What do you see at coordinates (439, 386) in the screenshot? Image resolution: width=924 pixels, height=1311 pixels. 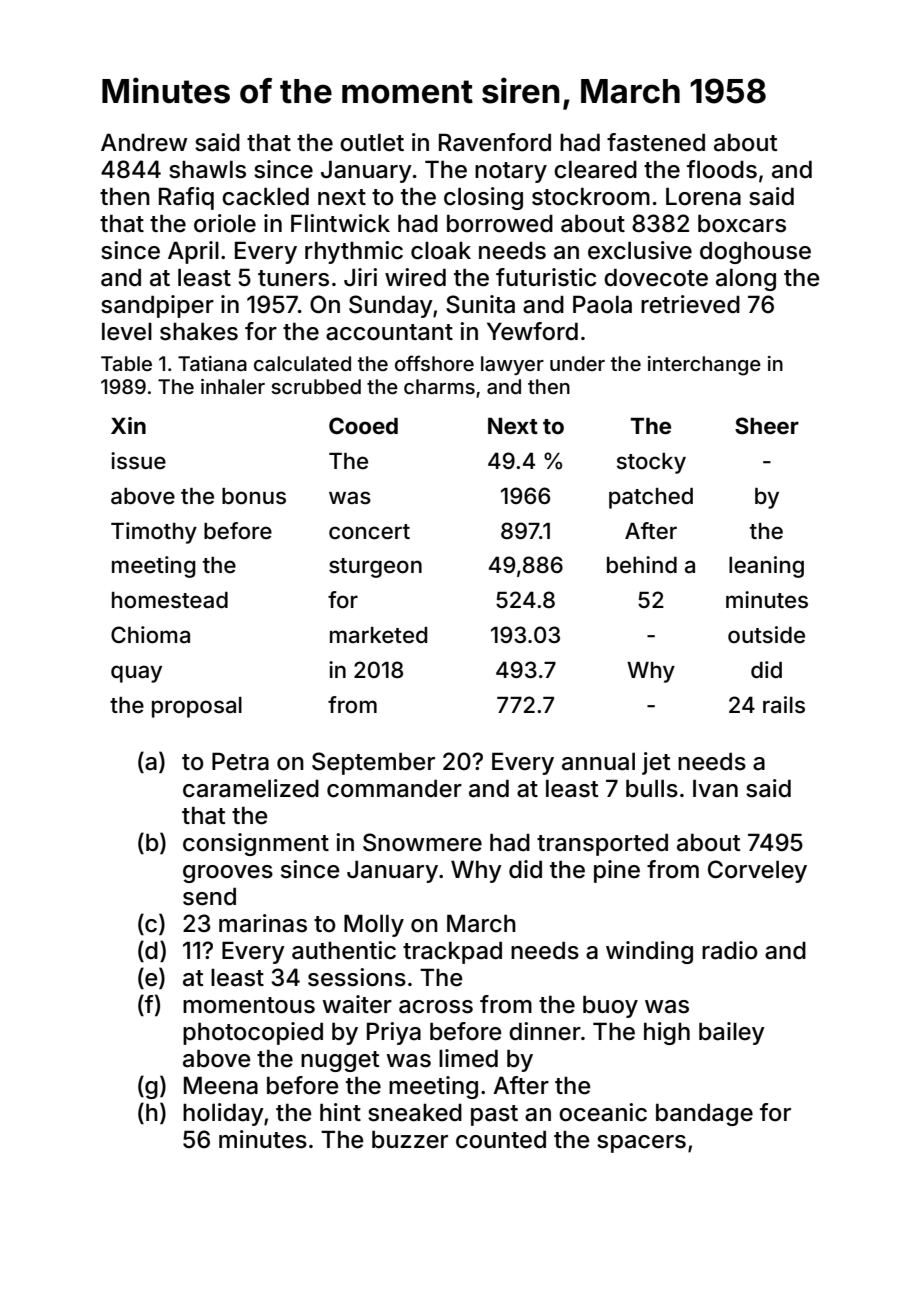 I see `charms` at bounding box center [439, 386].
